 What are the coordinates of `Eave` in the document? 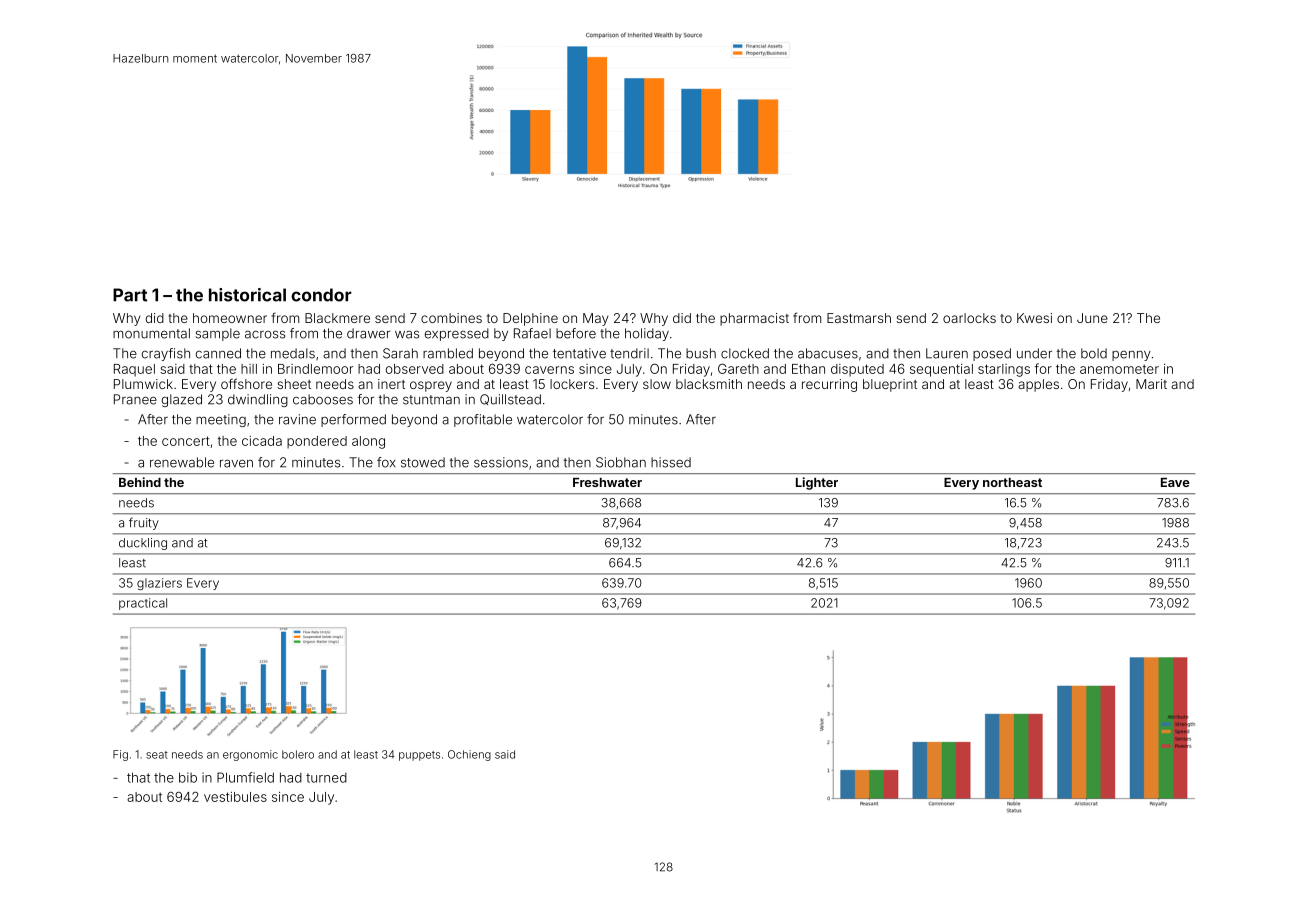 It's located at (1175, 482).
